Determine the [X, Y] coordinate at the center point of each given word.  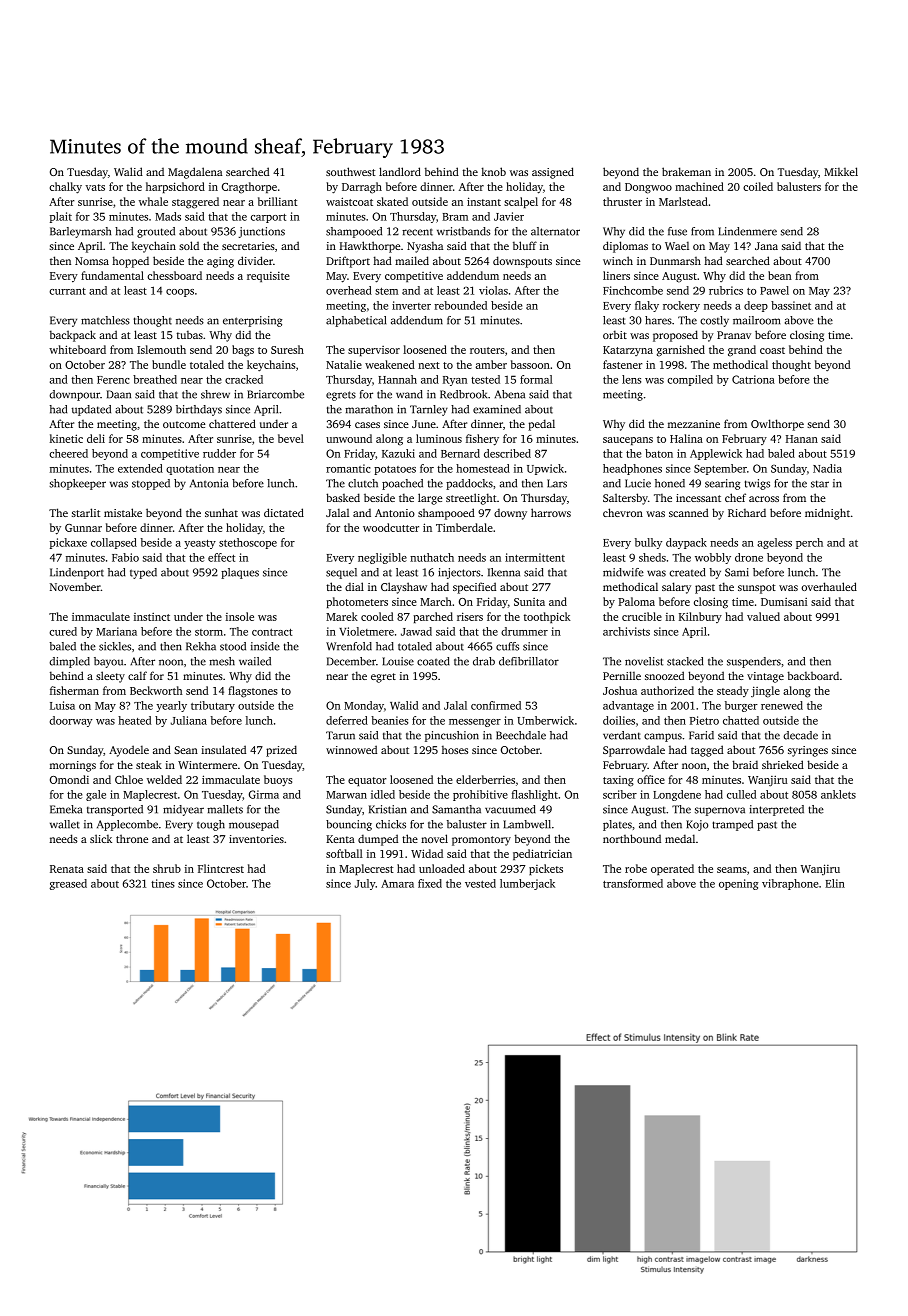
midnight [827, 514]
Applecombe [127, 825]
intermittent [535, 557]
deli [96, 438]
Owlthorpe [777, 425]
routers [487, 350]
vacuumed [510, 809]
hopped [130, 262]
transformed [633, 883]
